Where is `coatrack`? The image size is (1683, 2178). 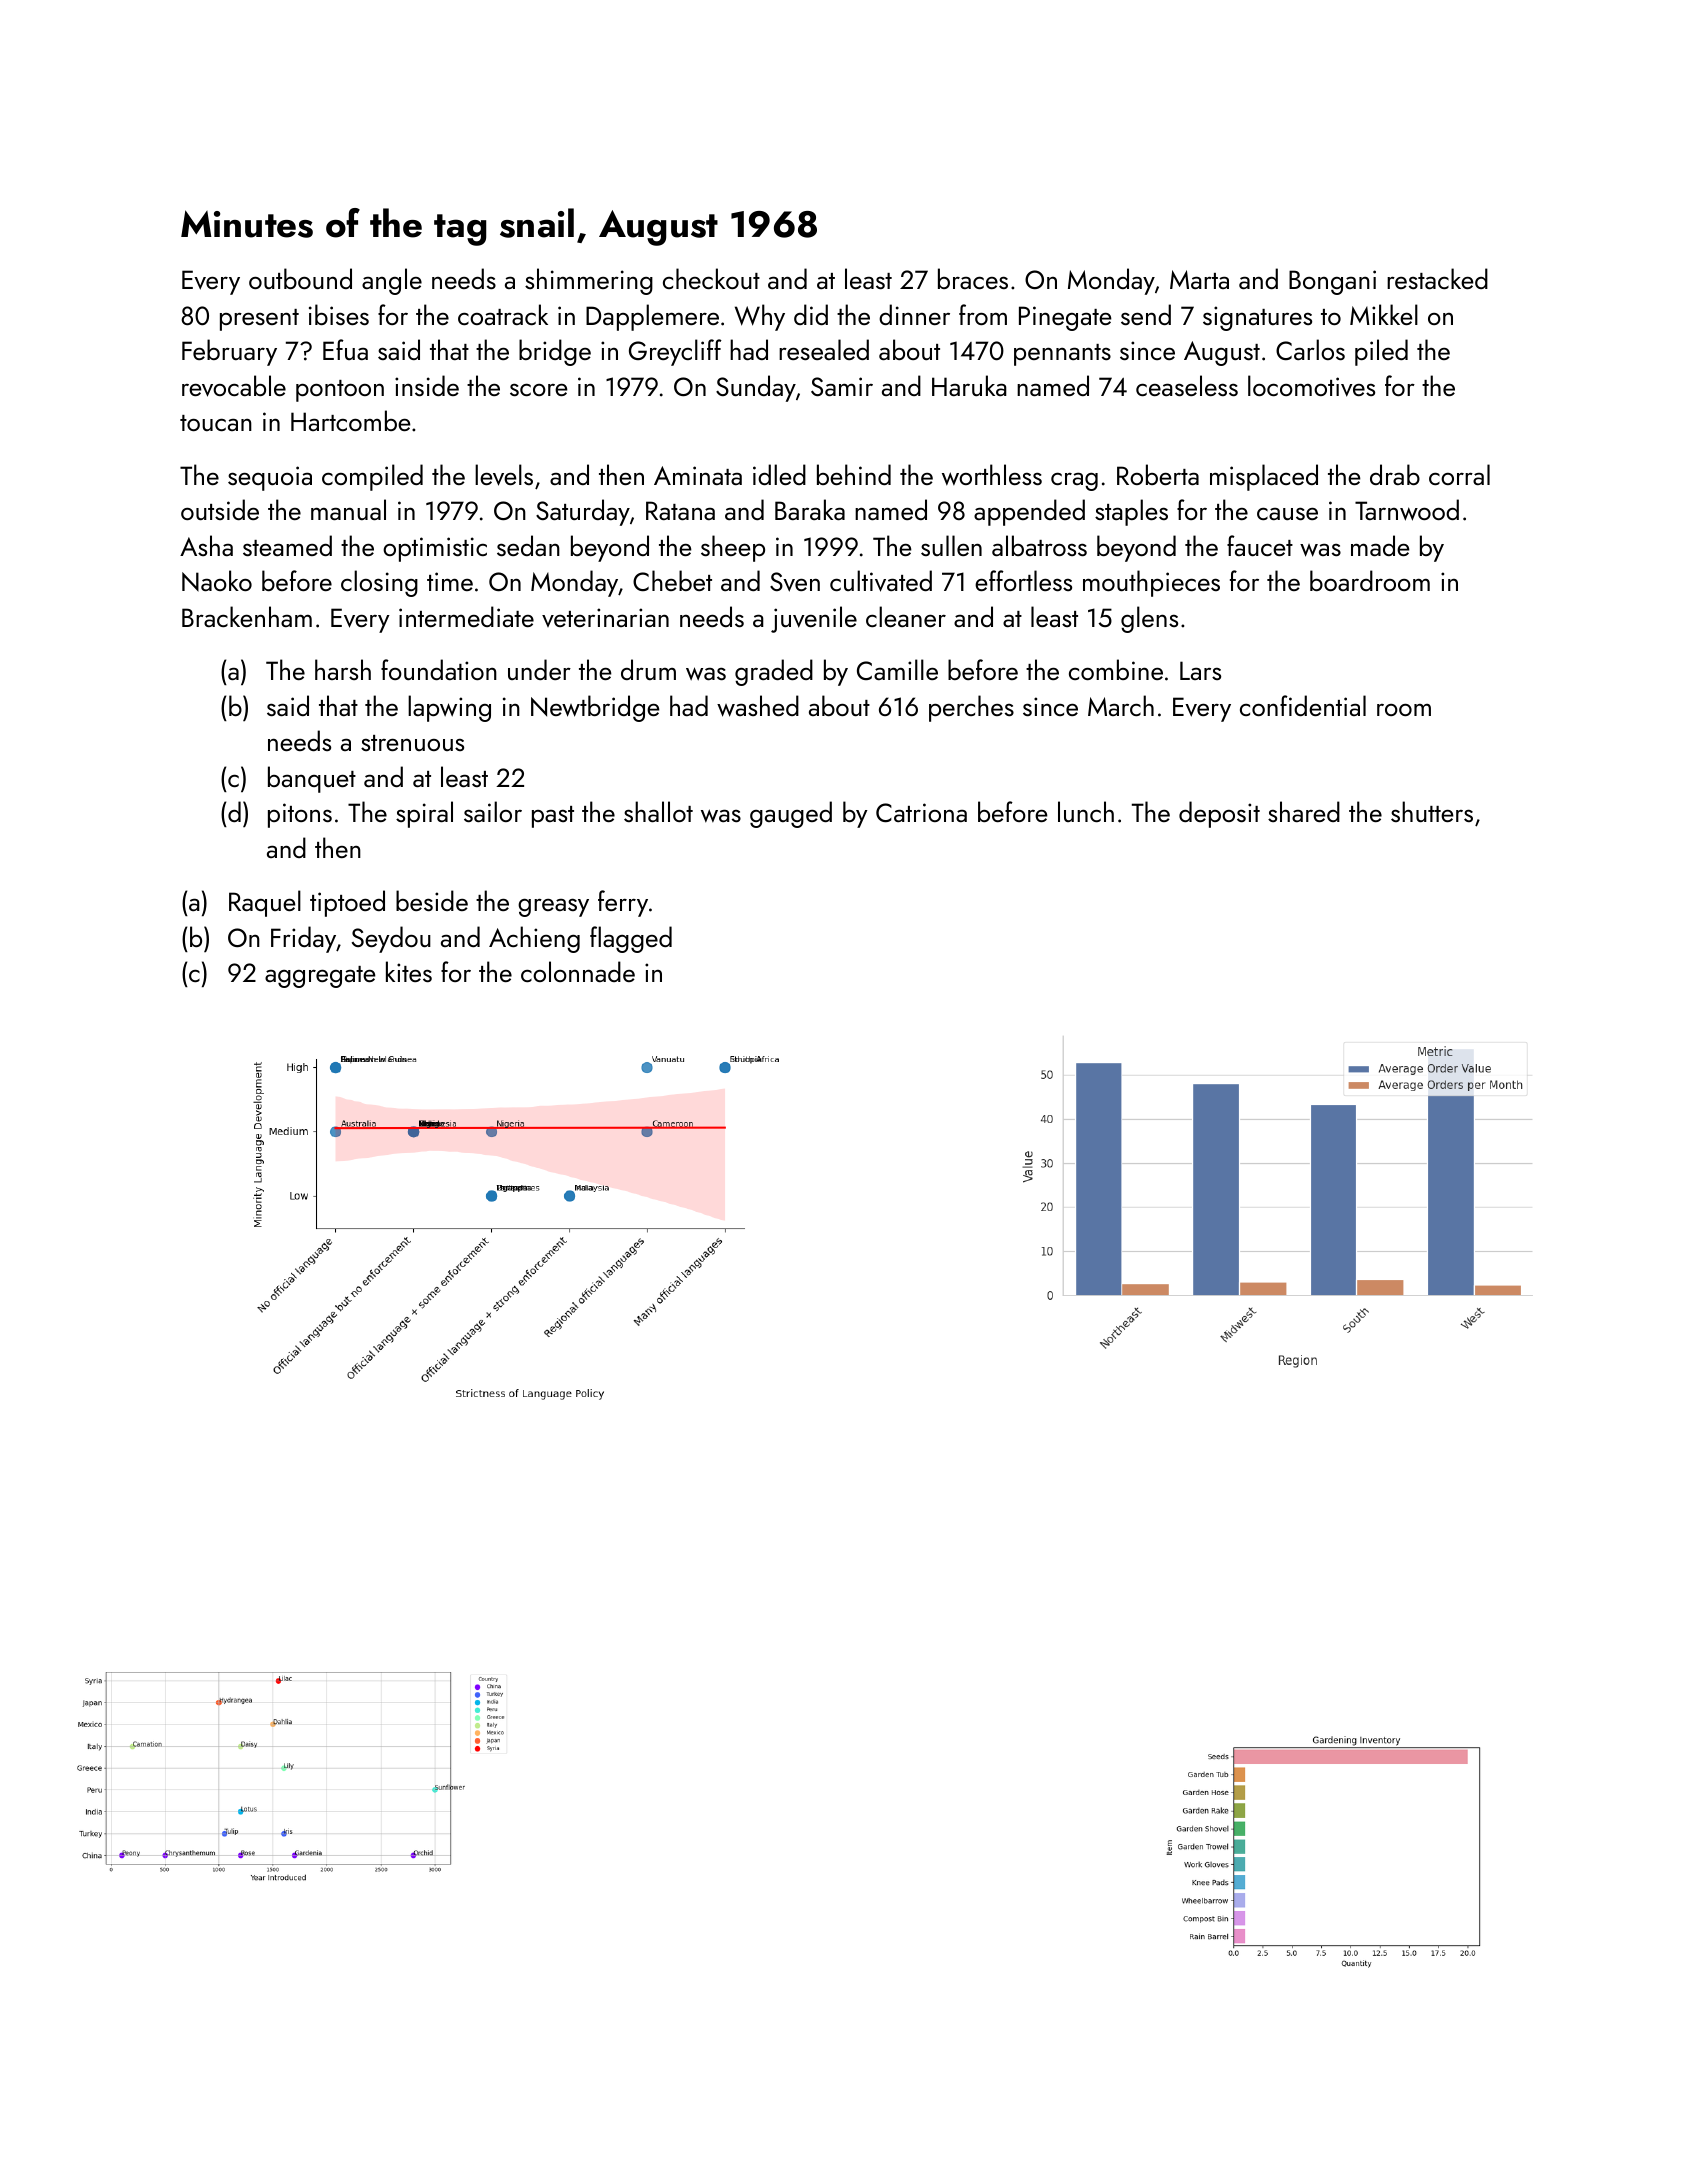 coatrack is located at coordinates (503, 314).
